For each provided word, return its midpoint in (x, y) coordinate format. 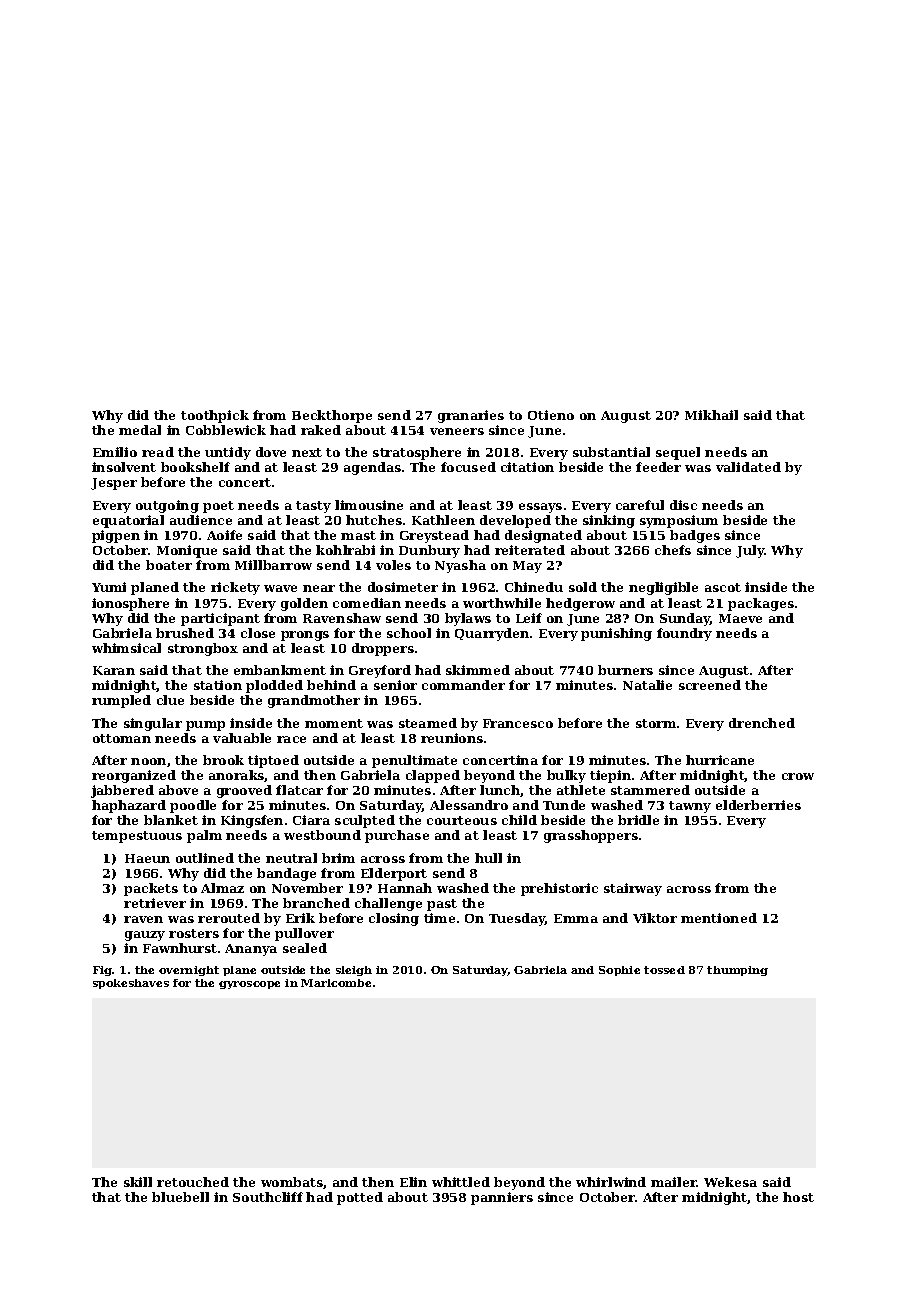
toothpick (215, 416)
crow (798, 776)
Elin (413, 1182)
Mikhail (711, 415)
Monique (187, 551)
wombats (292, 1182)
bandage (286, 874)
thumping (737, 971)
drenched (762, 723)
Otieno (551, 415)
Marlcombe (336, 983)
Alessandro (469, 805)
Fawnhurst (180, 948)
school (409, 633)
